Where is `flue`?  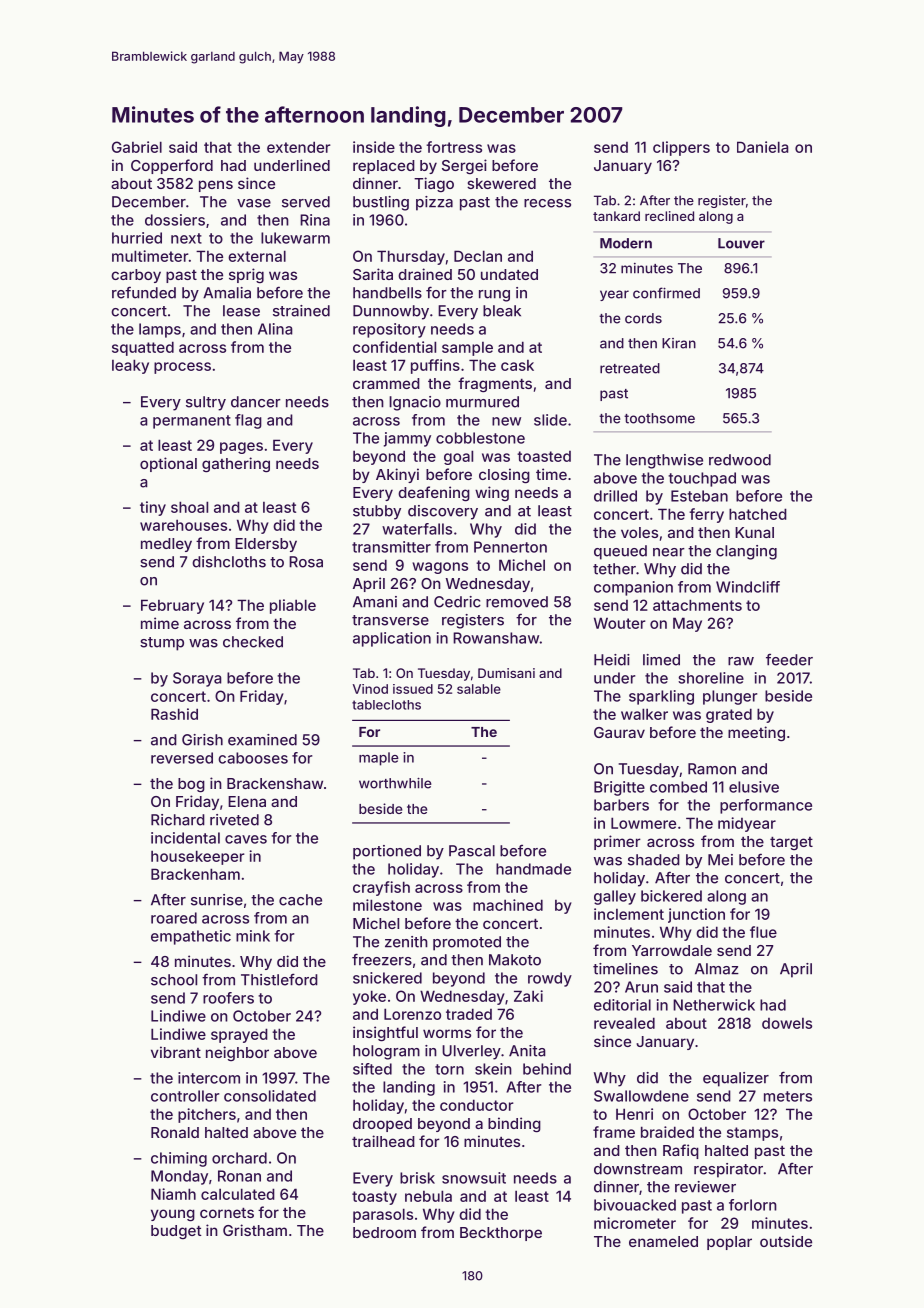
flue is located at coordinates (763, 932).
